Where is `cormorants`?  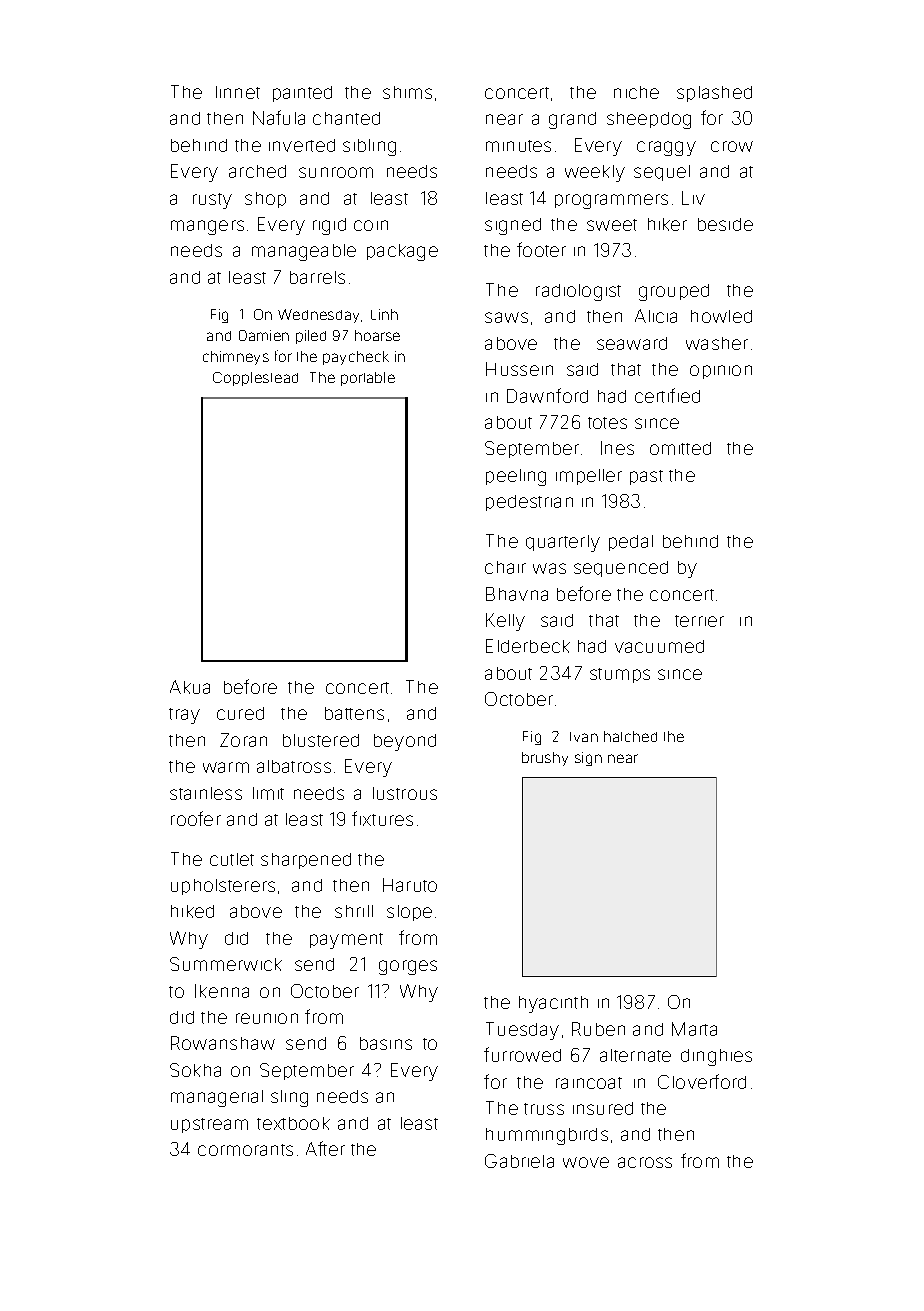 cormorants is located at coordinates (245, 1150).
